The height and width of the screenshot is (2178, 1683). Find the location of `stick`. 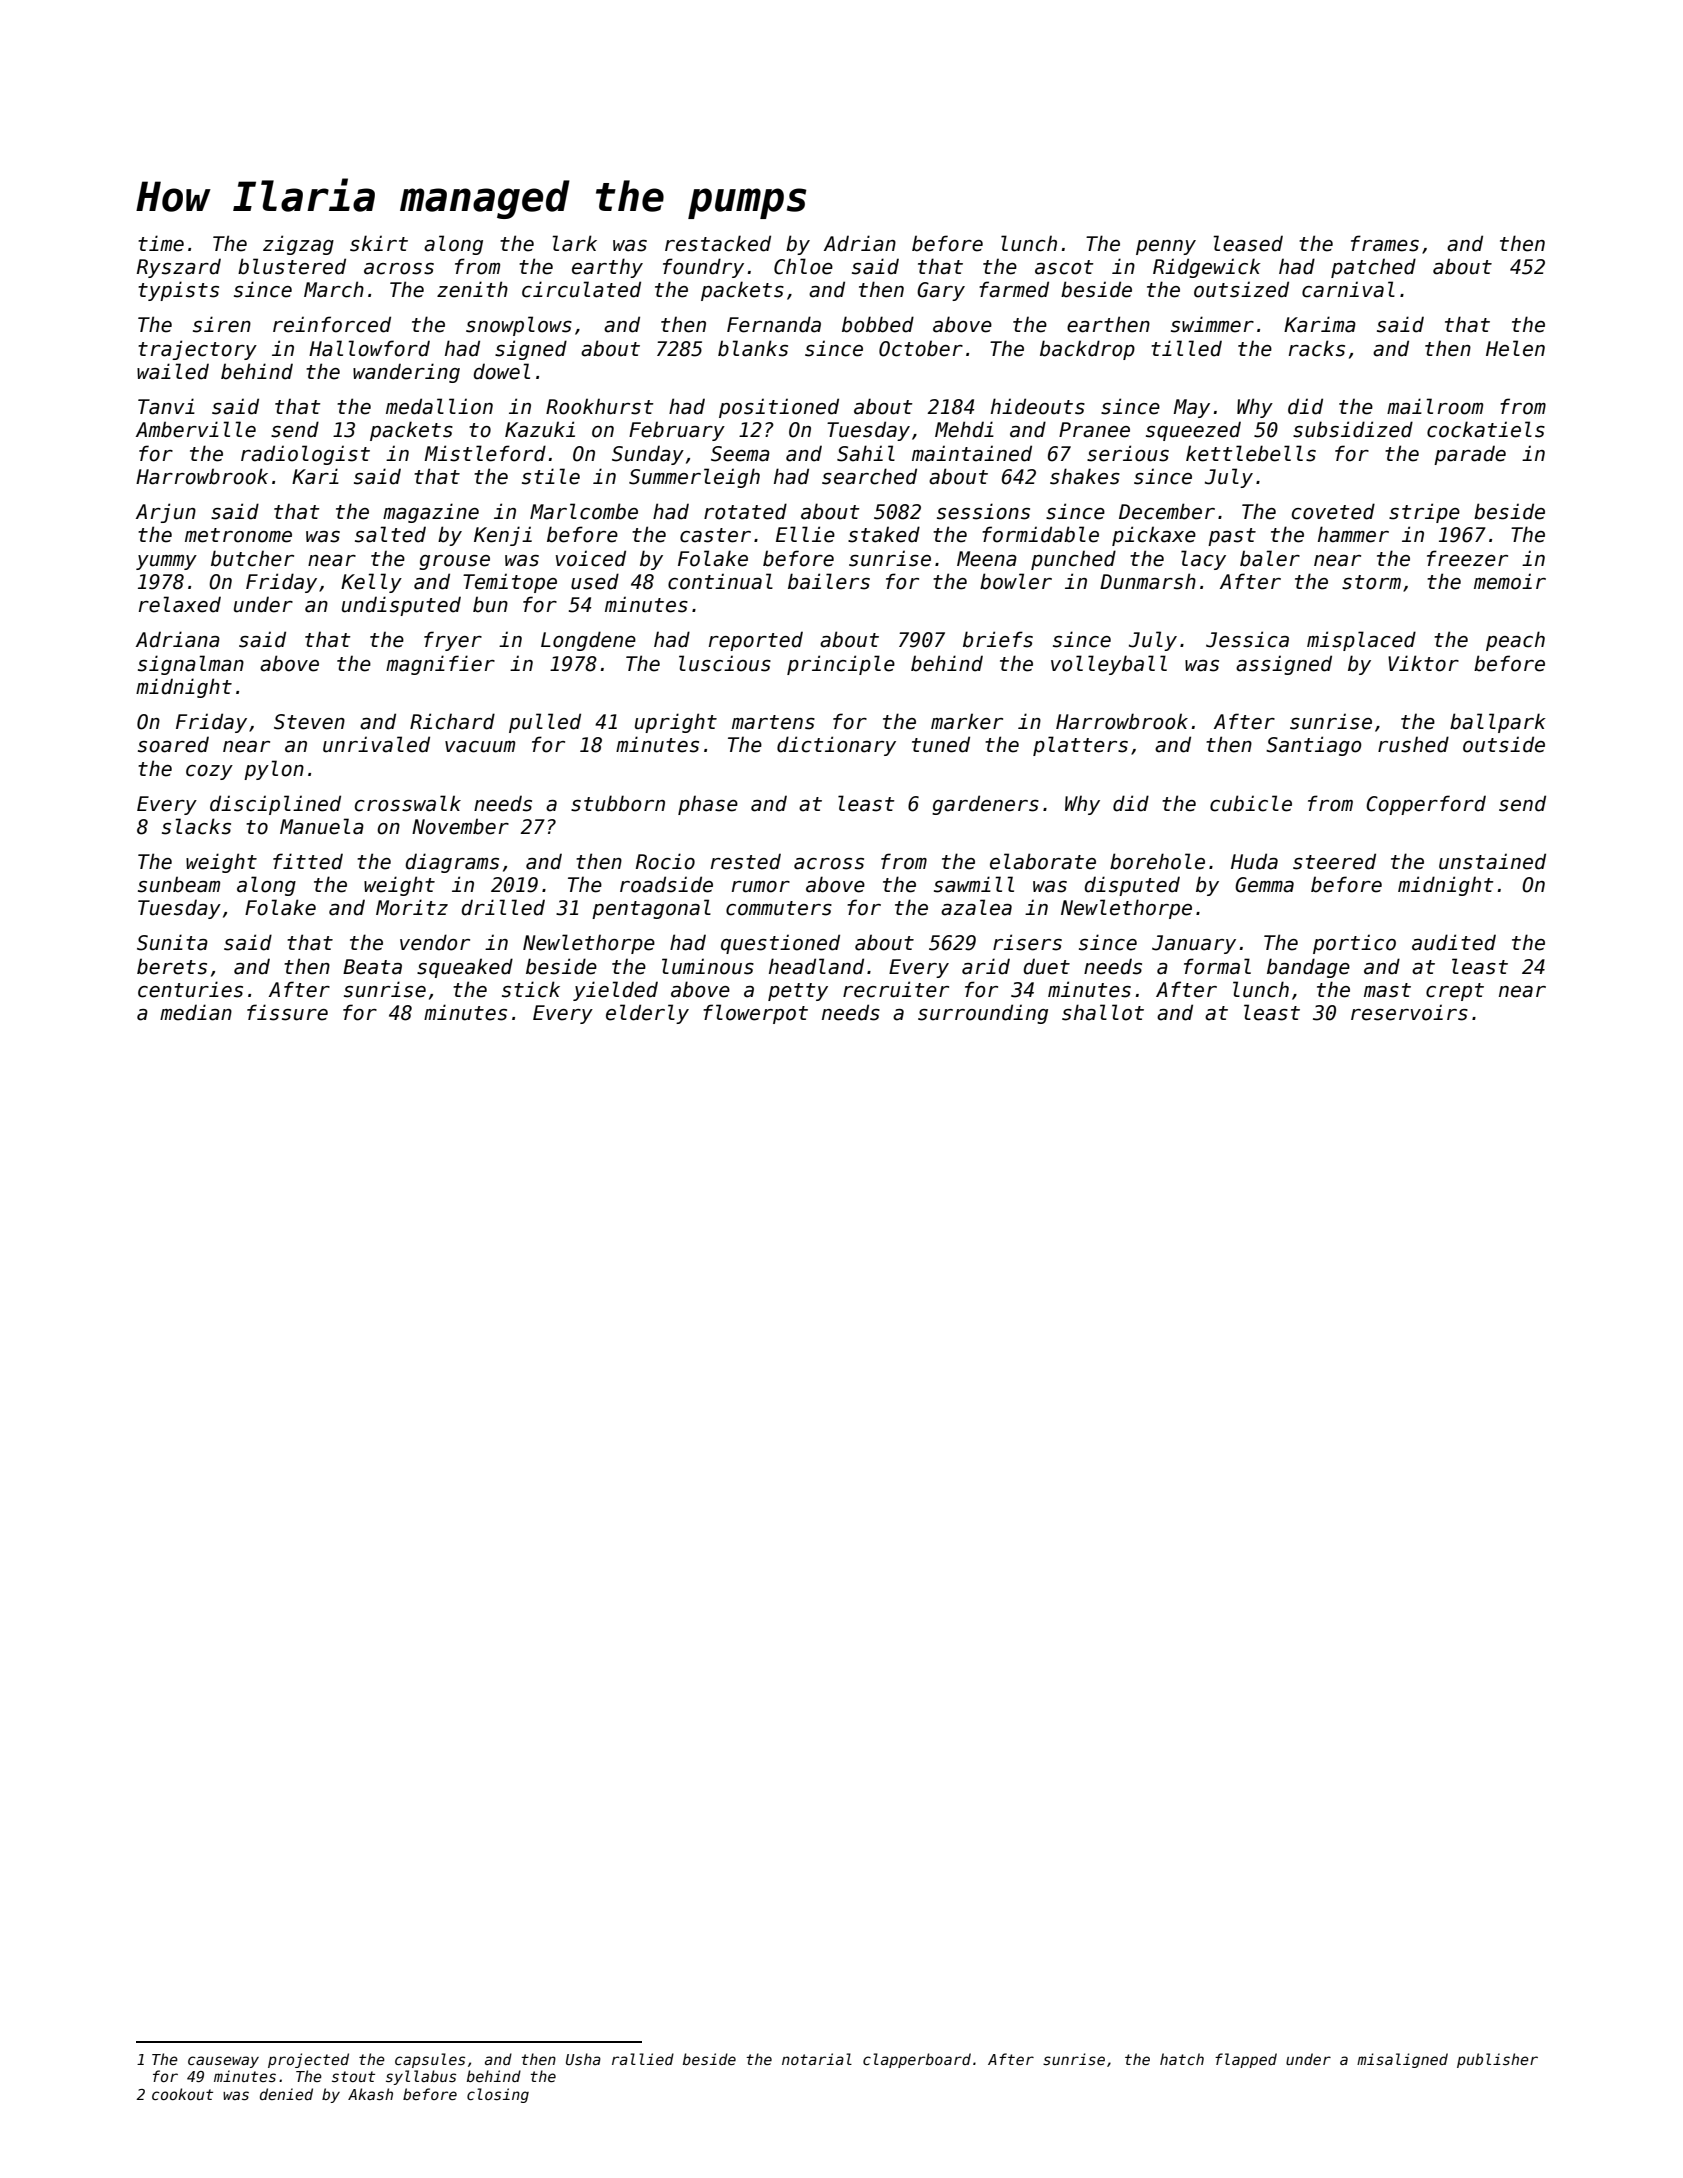

stick is located at coordinates (531, 989).
